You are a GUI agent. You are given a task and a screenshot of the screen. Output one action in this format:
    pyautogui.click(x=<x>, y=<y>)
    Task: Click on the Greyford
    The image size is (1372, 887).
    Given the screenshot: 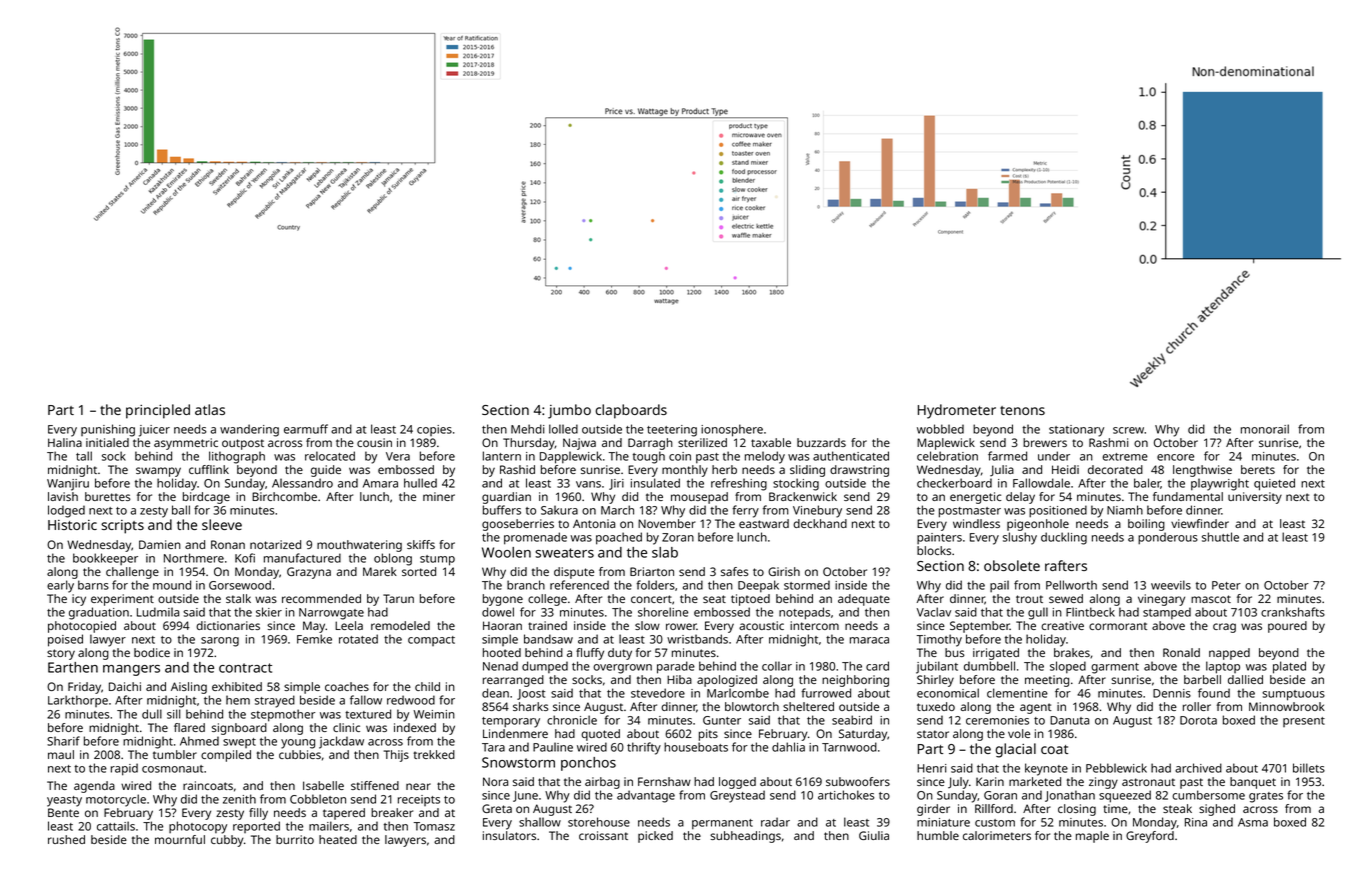 What is the action you would take?
    pyautogui.click(x=1150, y=837)
